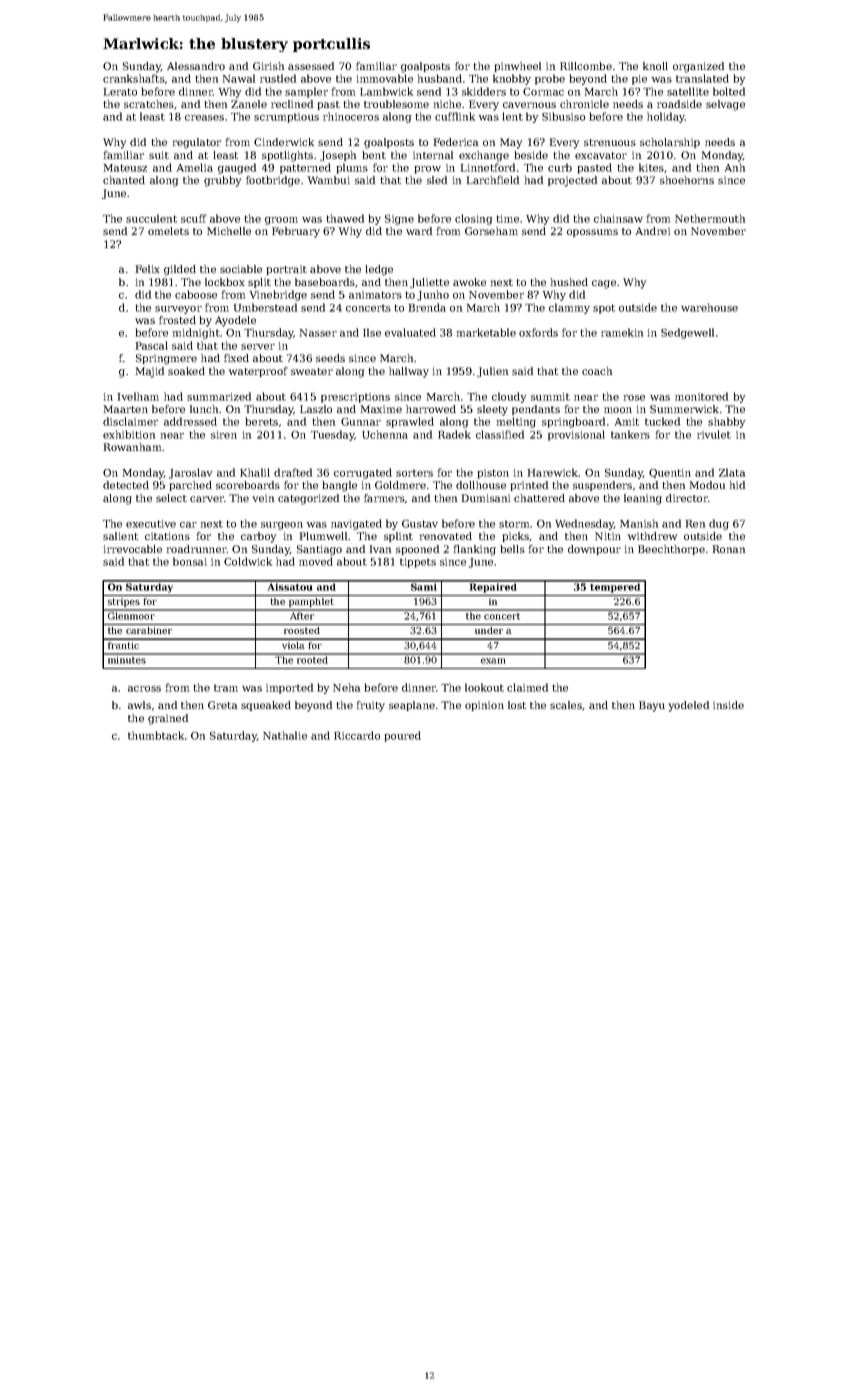  I want to click on Lerato, so click(120, 92).
